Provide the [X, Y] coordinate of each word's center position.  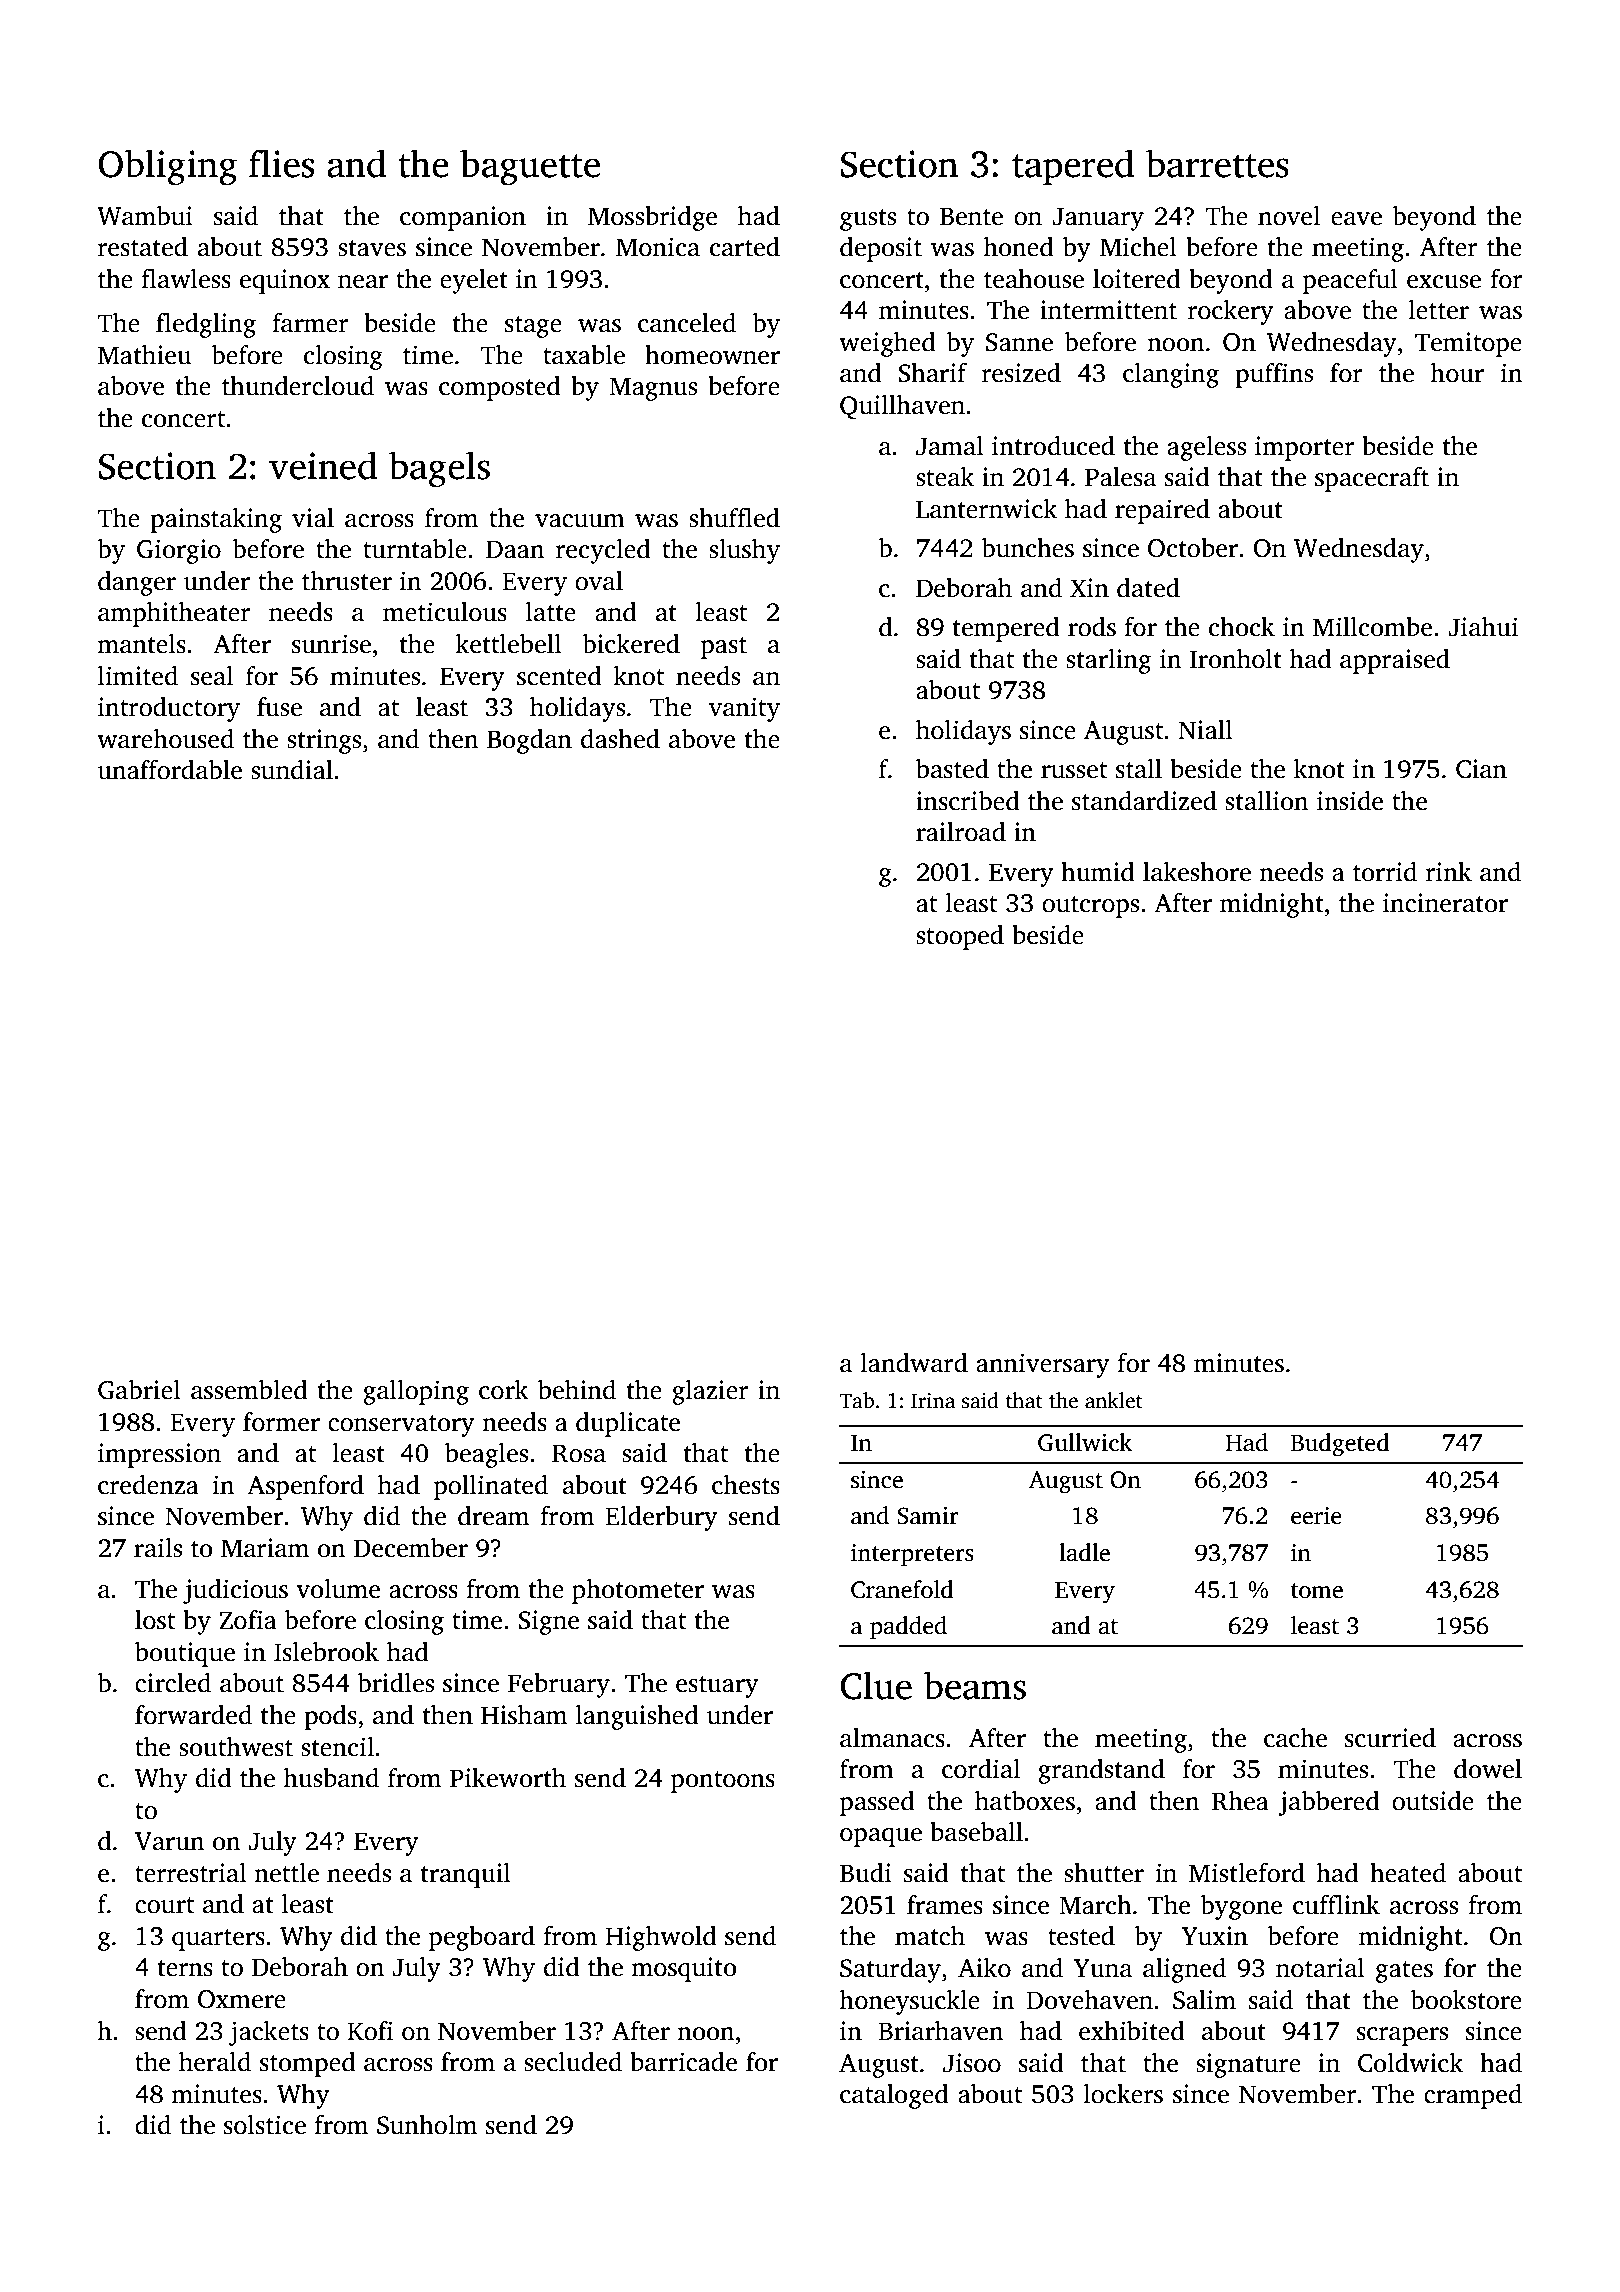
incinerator [1445, 903]
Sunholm [427, 2125]
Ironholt [1236, 659]
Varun [169, 1841]
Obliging [167, 167]
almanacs [892, 1738]
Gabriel [139, 1390]
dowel [1488, 1769]
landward [914, 1363]
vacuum [580, 521]
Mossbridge [652, 218]
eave [1356, 219]
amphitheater [174, 614]
